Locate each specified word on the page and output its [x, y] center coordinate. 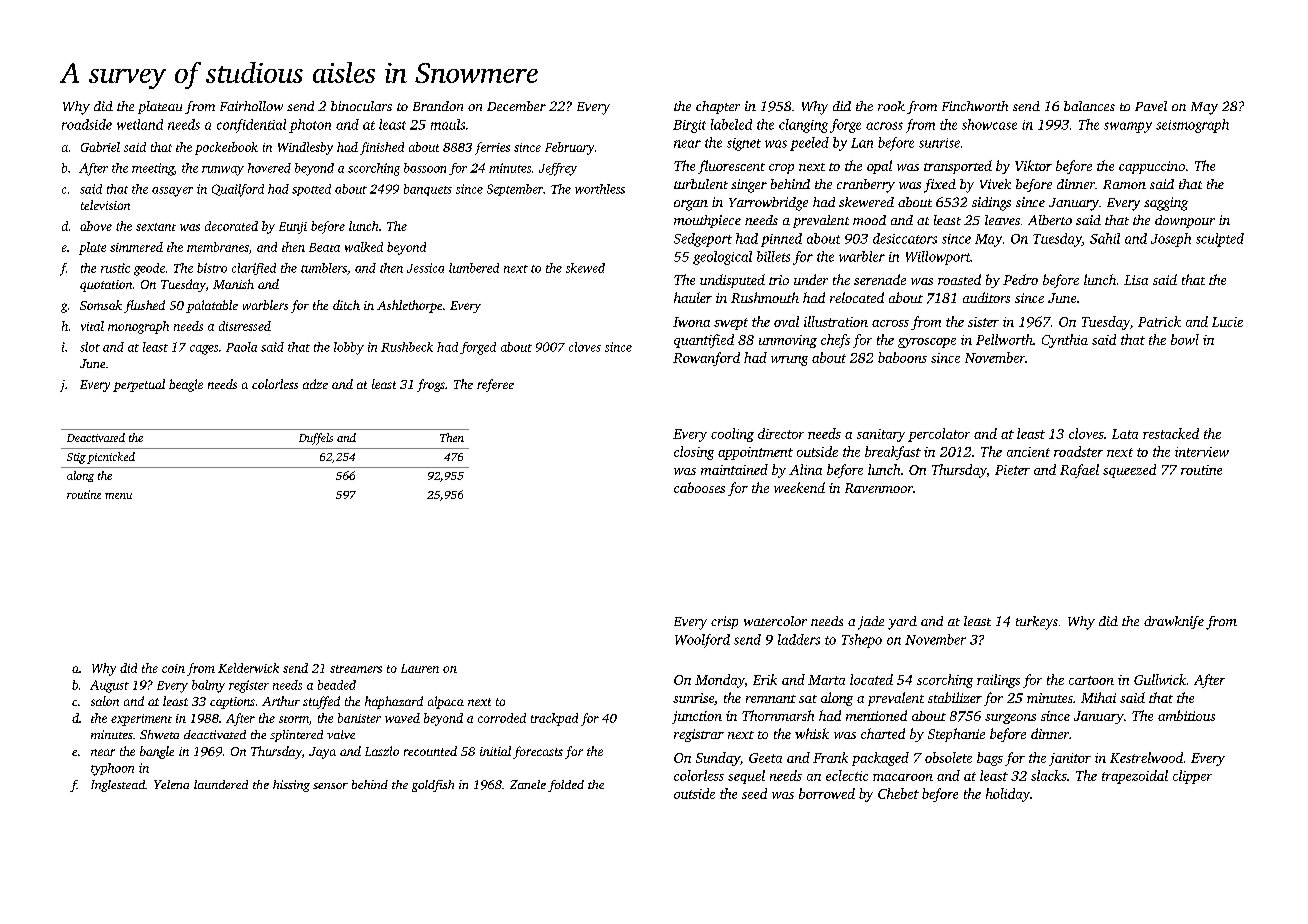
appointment [755, 453]
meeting [153, 169]
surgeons [1010, 719]
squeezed [1129, 471]
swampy [1128, 127]
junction [697, 717]
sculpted [1220, 240]
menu [118, 496]
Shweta [159, 734]
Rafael [1079, 471]
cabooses [699, 487]
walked [364, 247]
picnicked [111, 458]
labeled [731, 124]
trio [779, 280]
